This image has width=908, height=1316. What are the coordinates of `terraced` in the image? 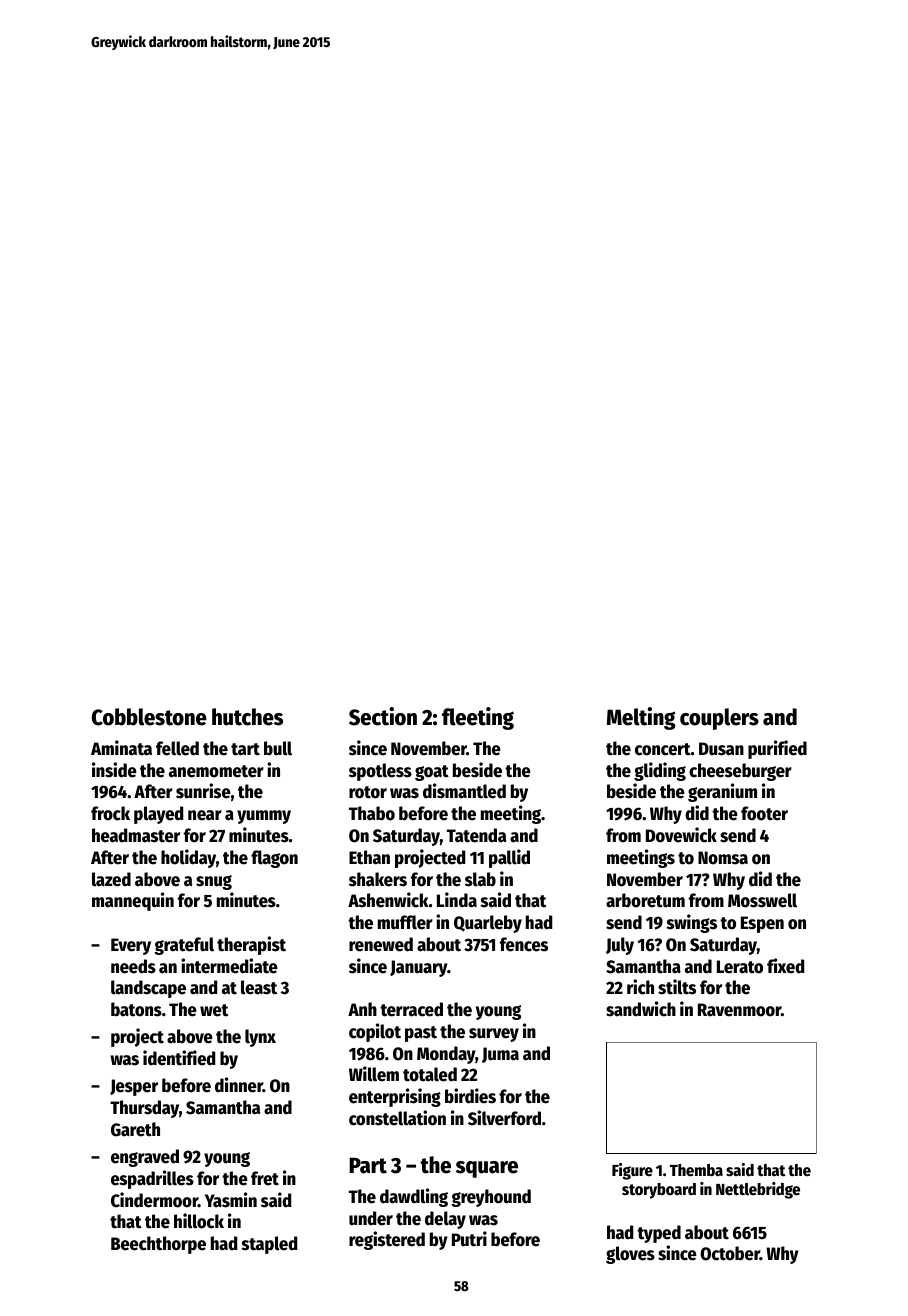 It's located at (411, 1009).
